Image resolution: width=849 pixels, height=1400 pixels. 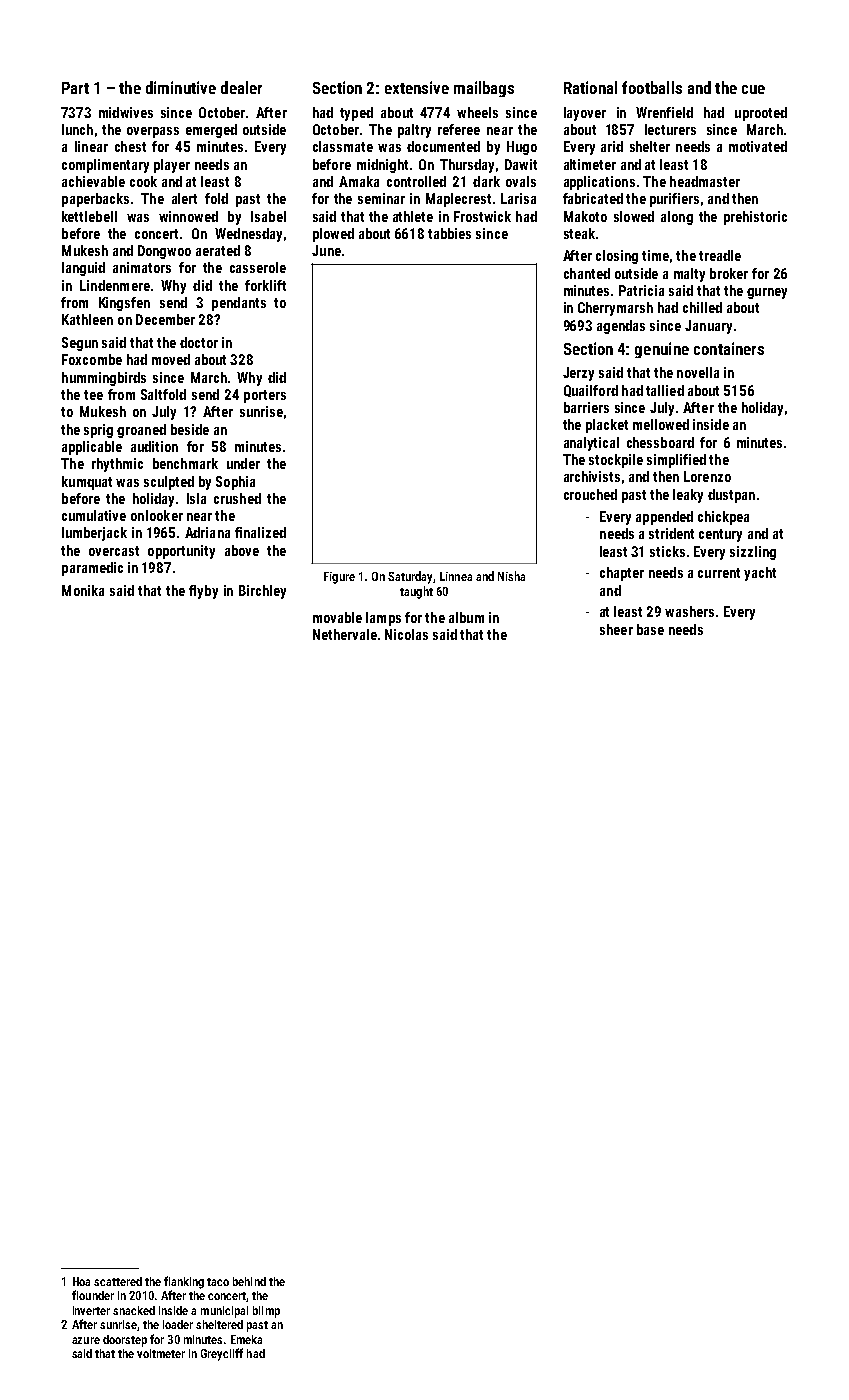 I want to click on porters, so click(x=265, y=396).
